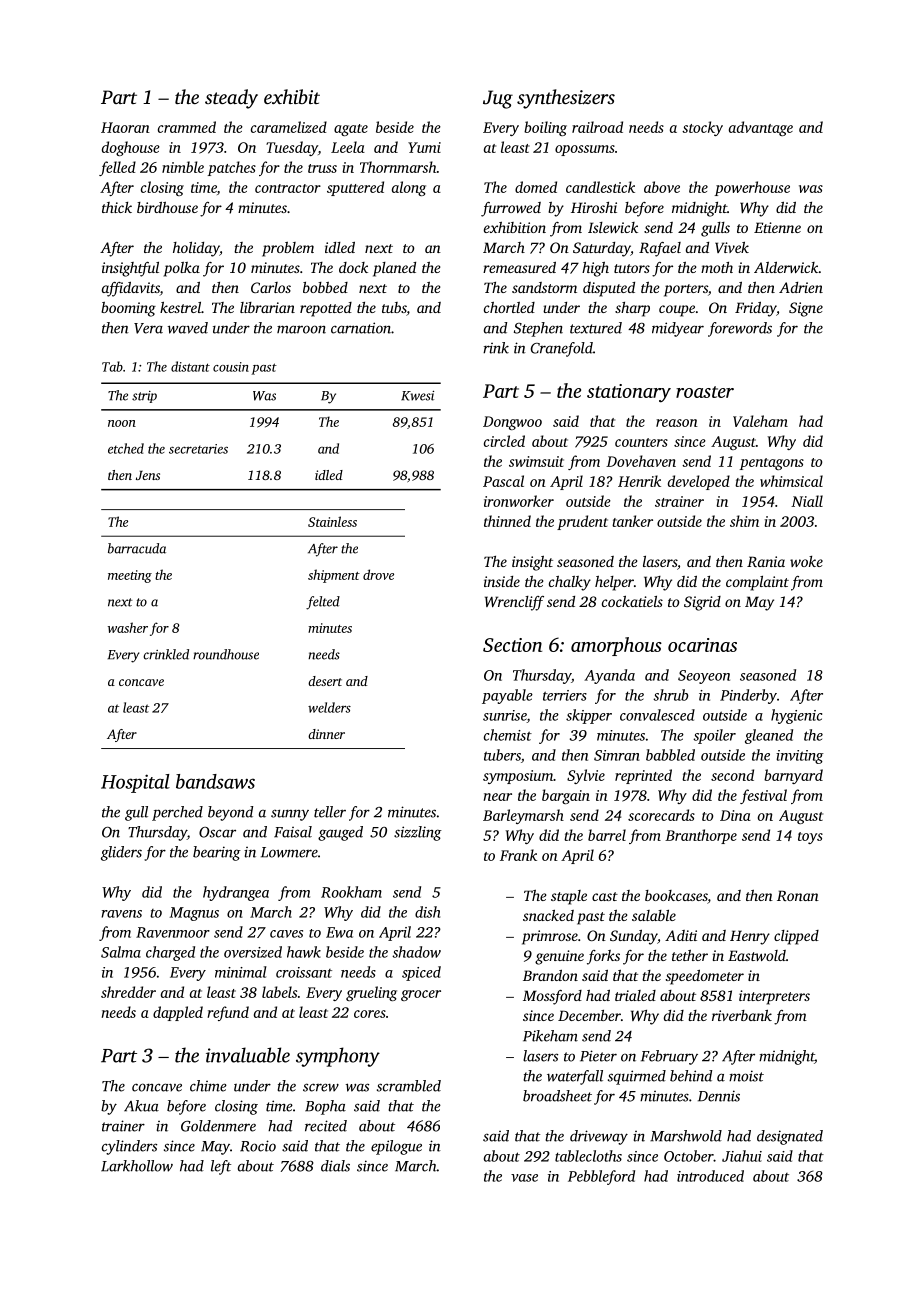 The image size is (924, 1314). What do you see at coordinates (602, 249) in the screenshot?
I see `Saturday` at bounding box center [602, 249].
